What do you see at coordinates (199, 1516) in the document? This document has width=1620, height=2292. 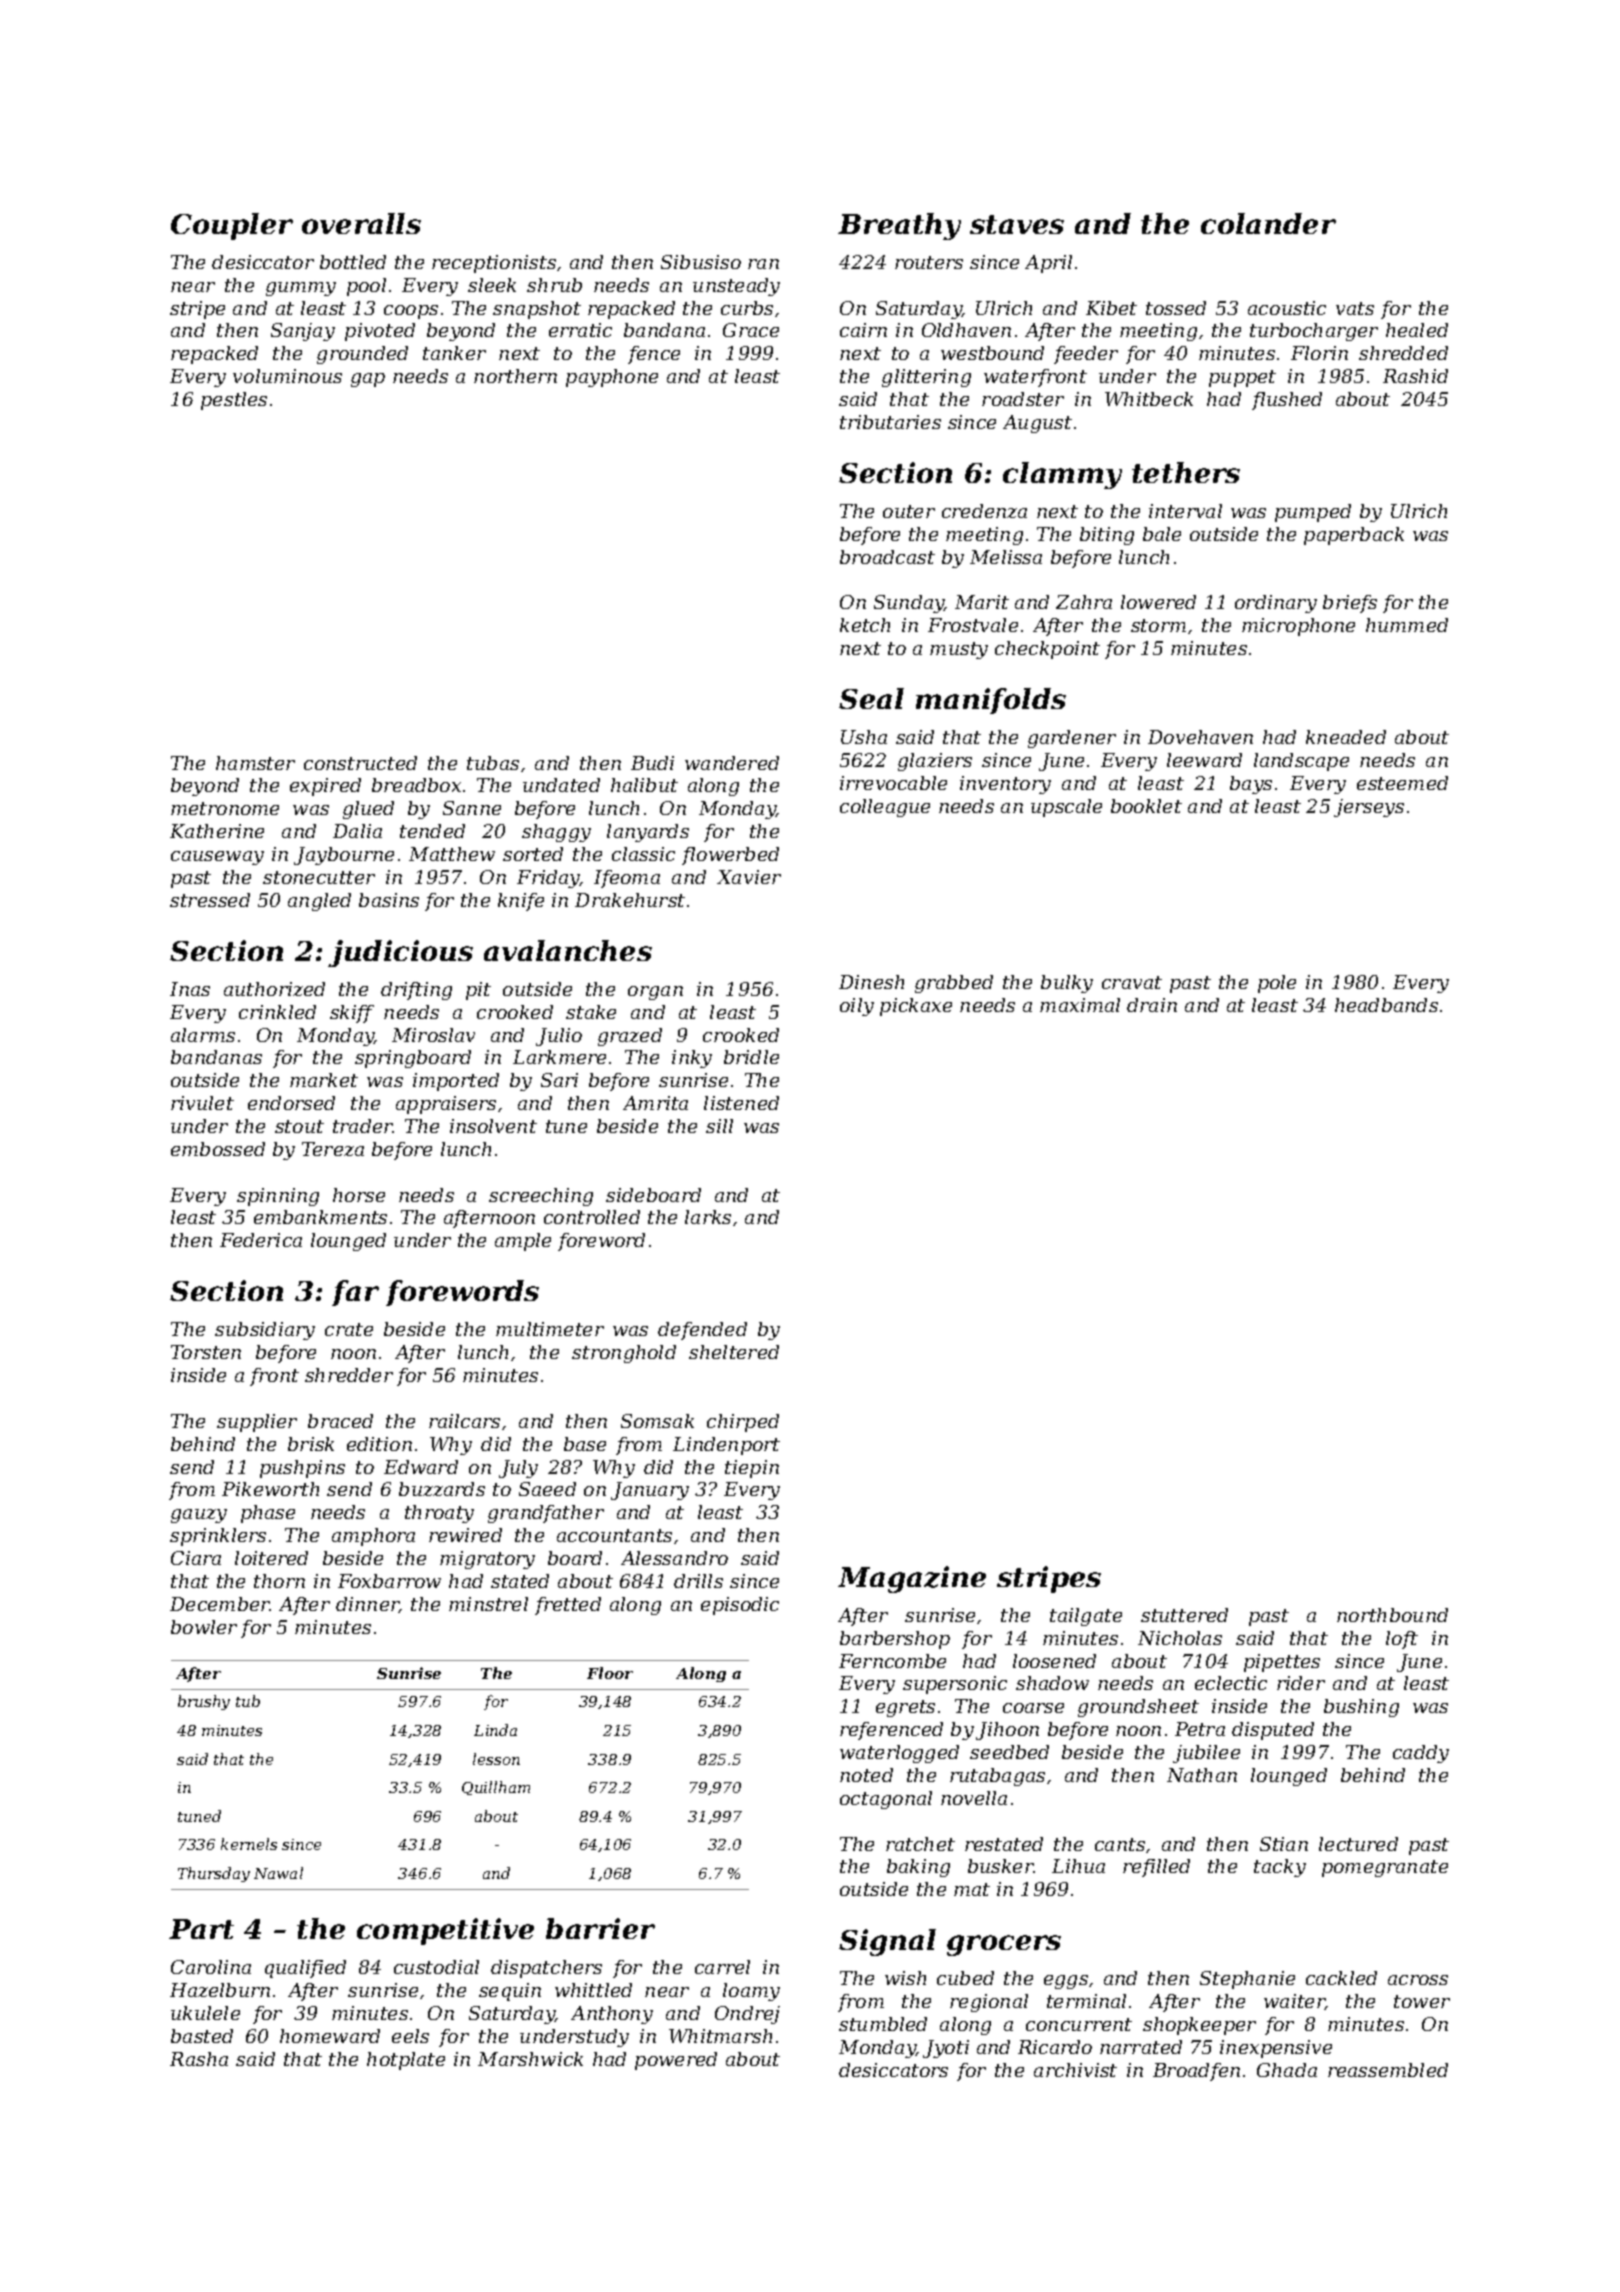 I see `gauzy` at bounding box center [199, 1516].
